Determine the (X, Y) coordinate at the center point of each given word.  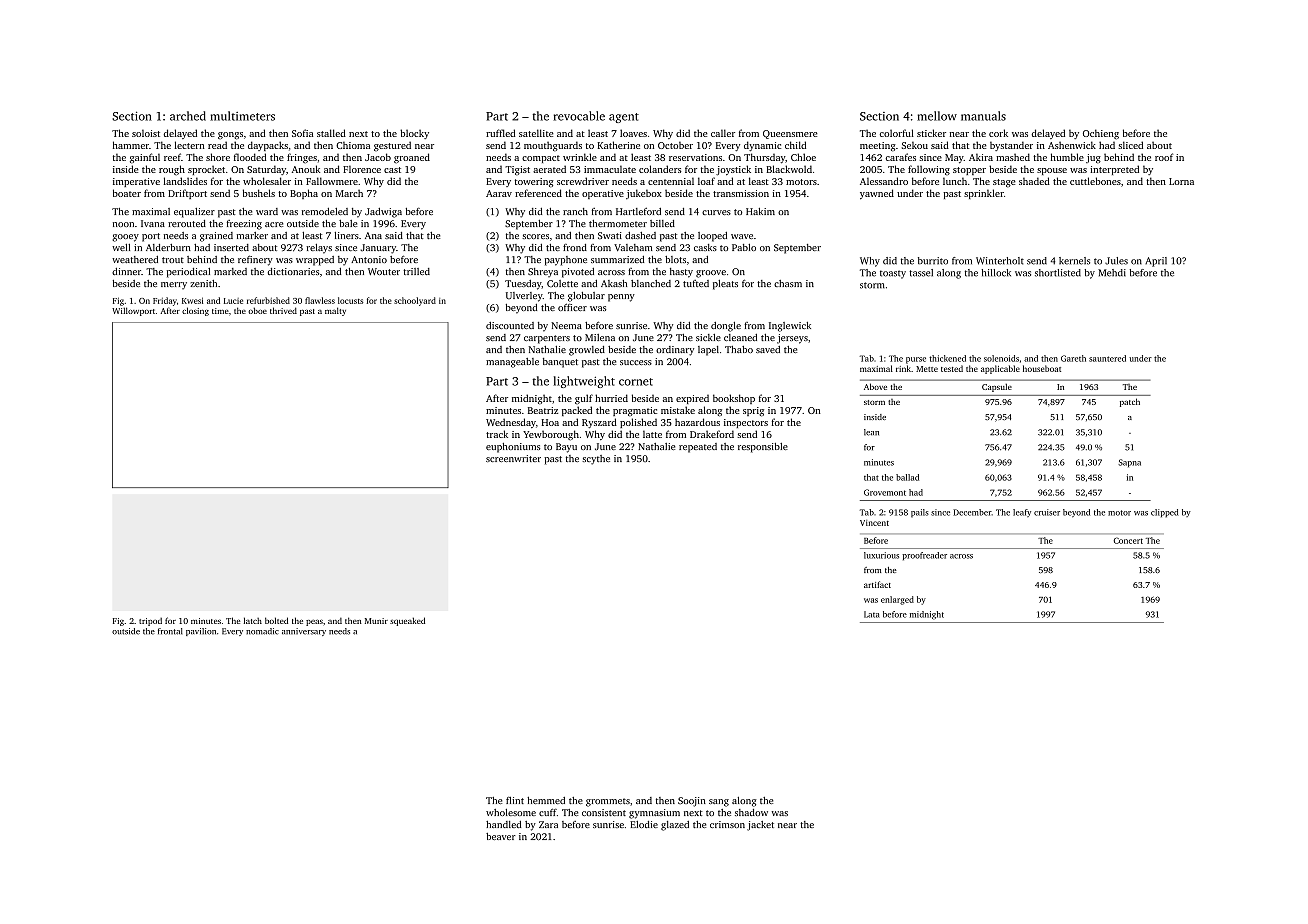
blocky (414, 134)
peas (314, 622)
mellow (937, 116)
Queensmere (790, 134)
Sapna (1129, 463)
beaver (501, 836)
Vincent (874, 523)
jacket (760, 826)
